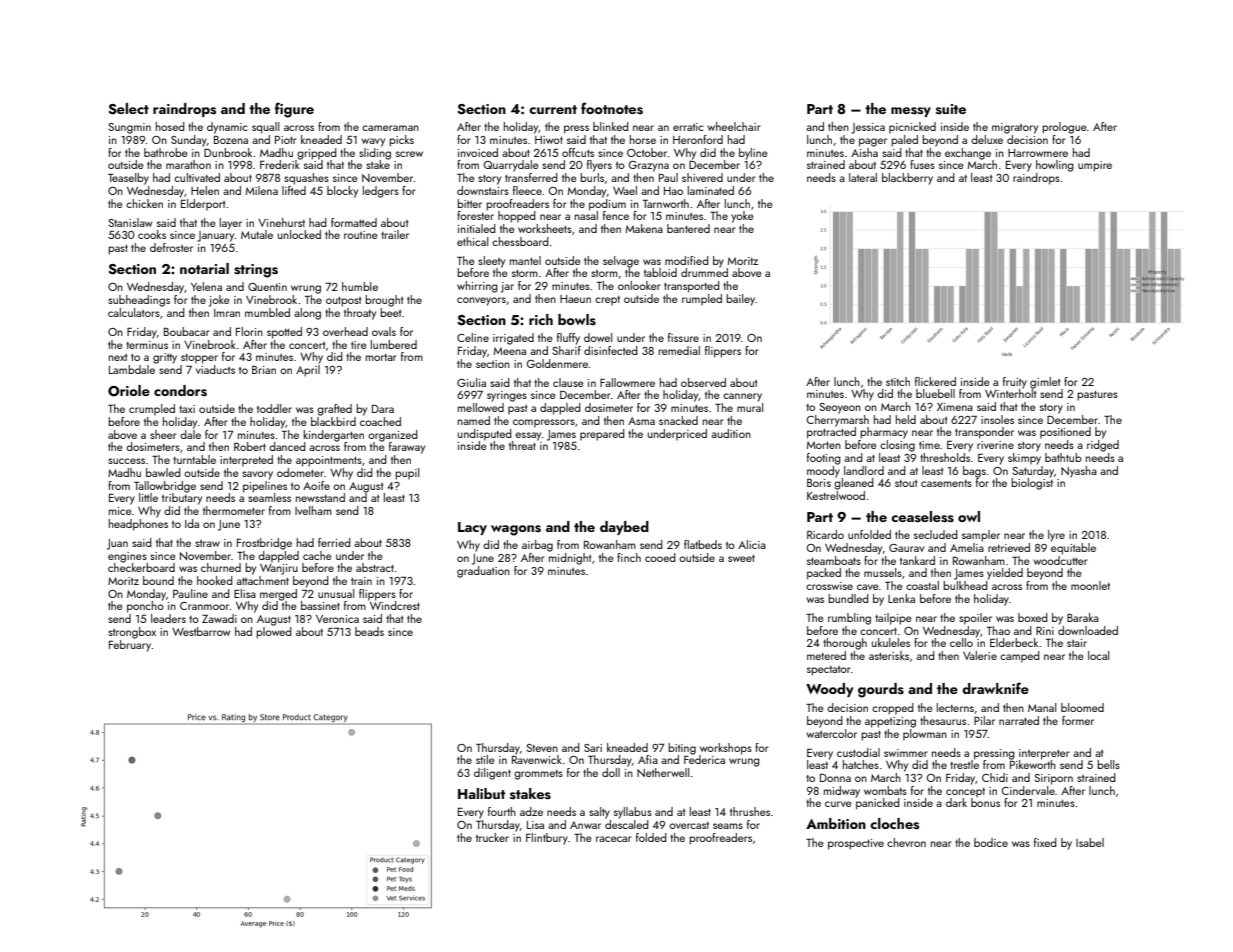 This document has height=952, width=1233. I want to click on stile, so click(485, 759).
